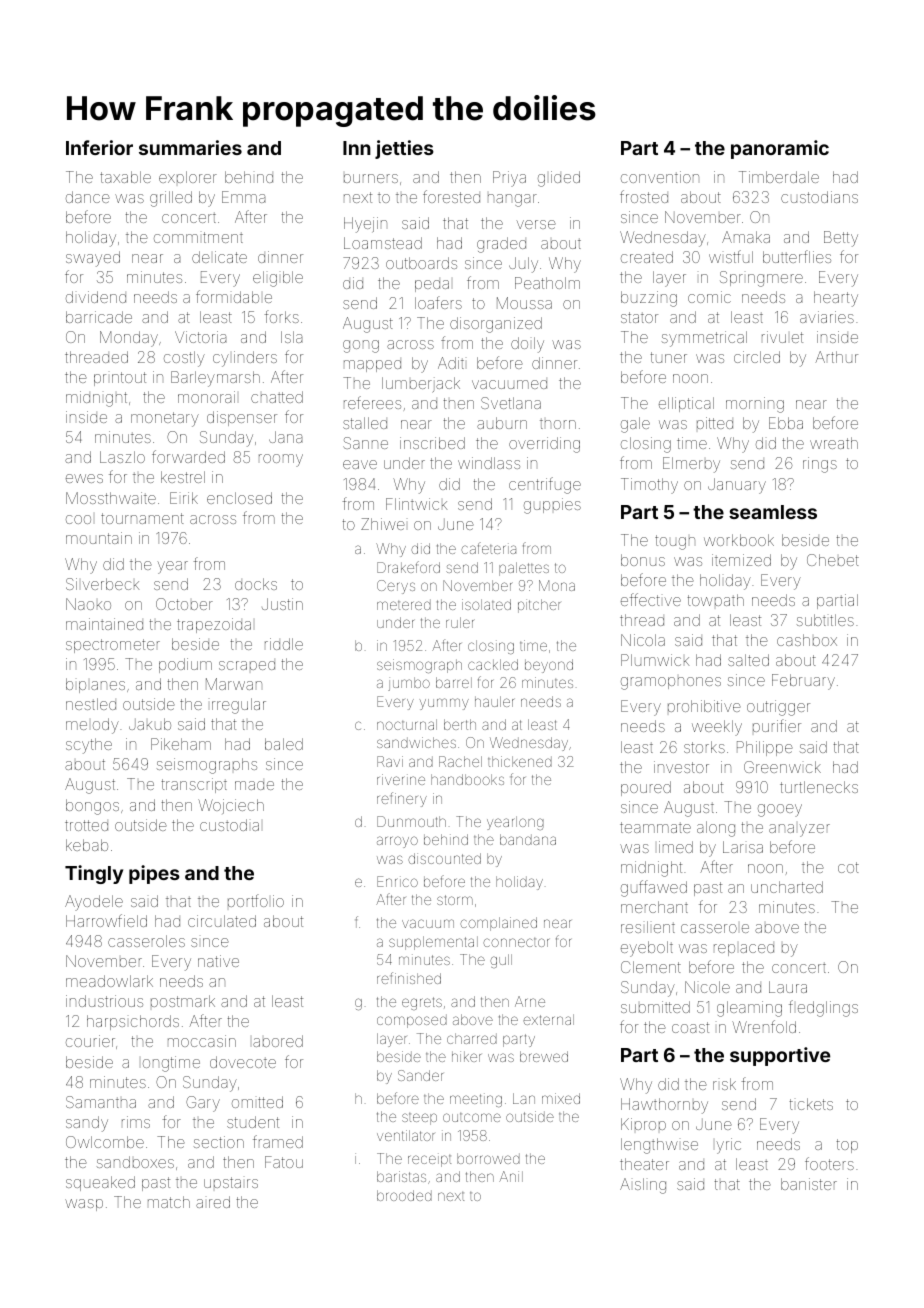 Image resolution: width=924 pixels, height=1308 pixels. What do you see at coordinates (281, 316) in the screenshot?
I see `forks` at bounding box center [281, 316].
